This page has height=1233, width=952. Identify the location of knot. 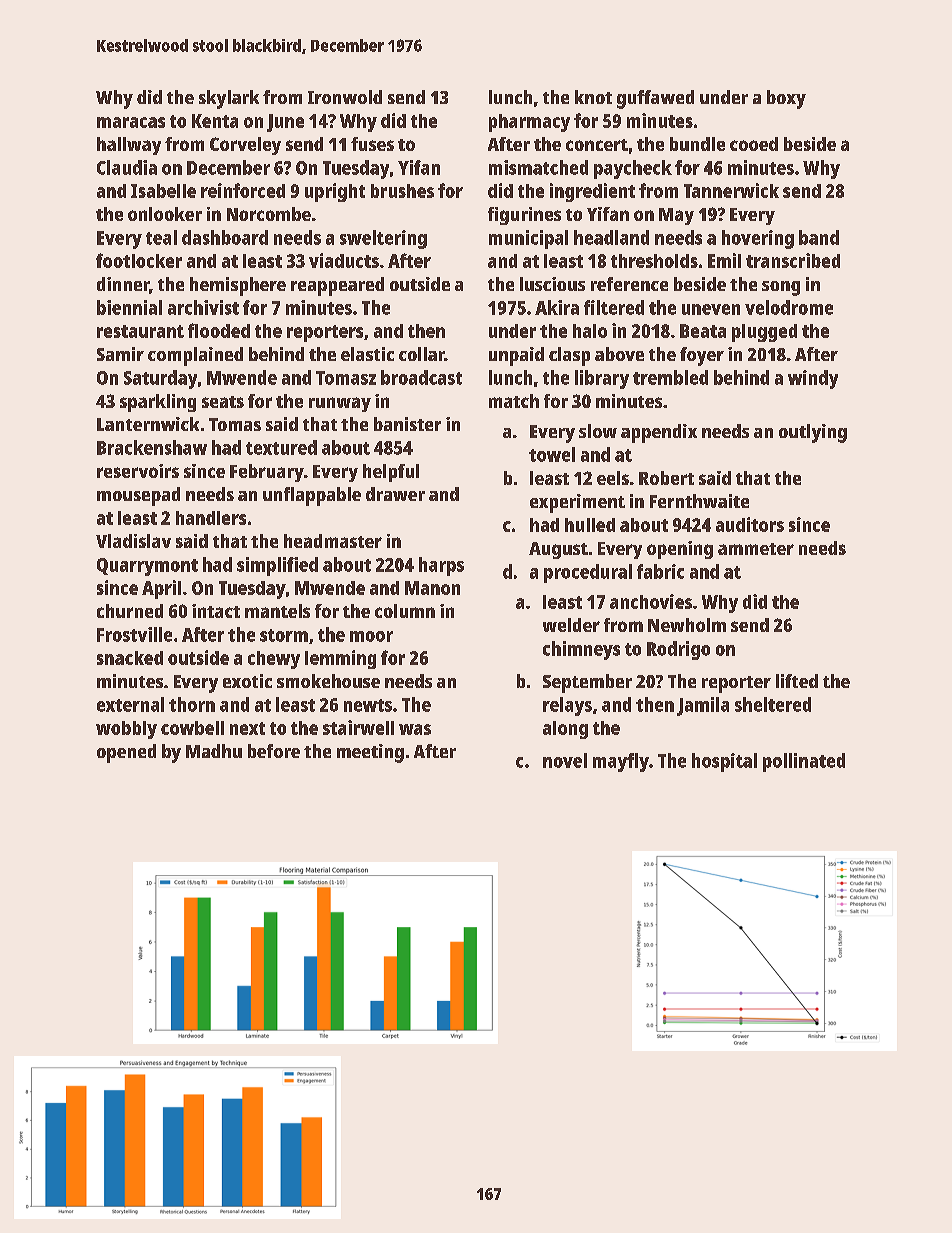
(593, 97).
